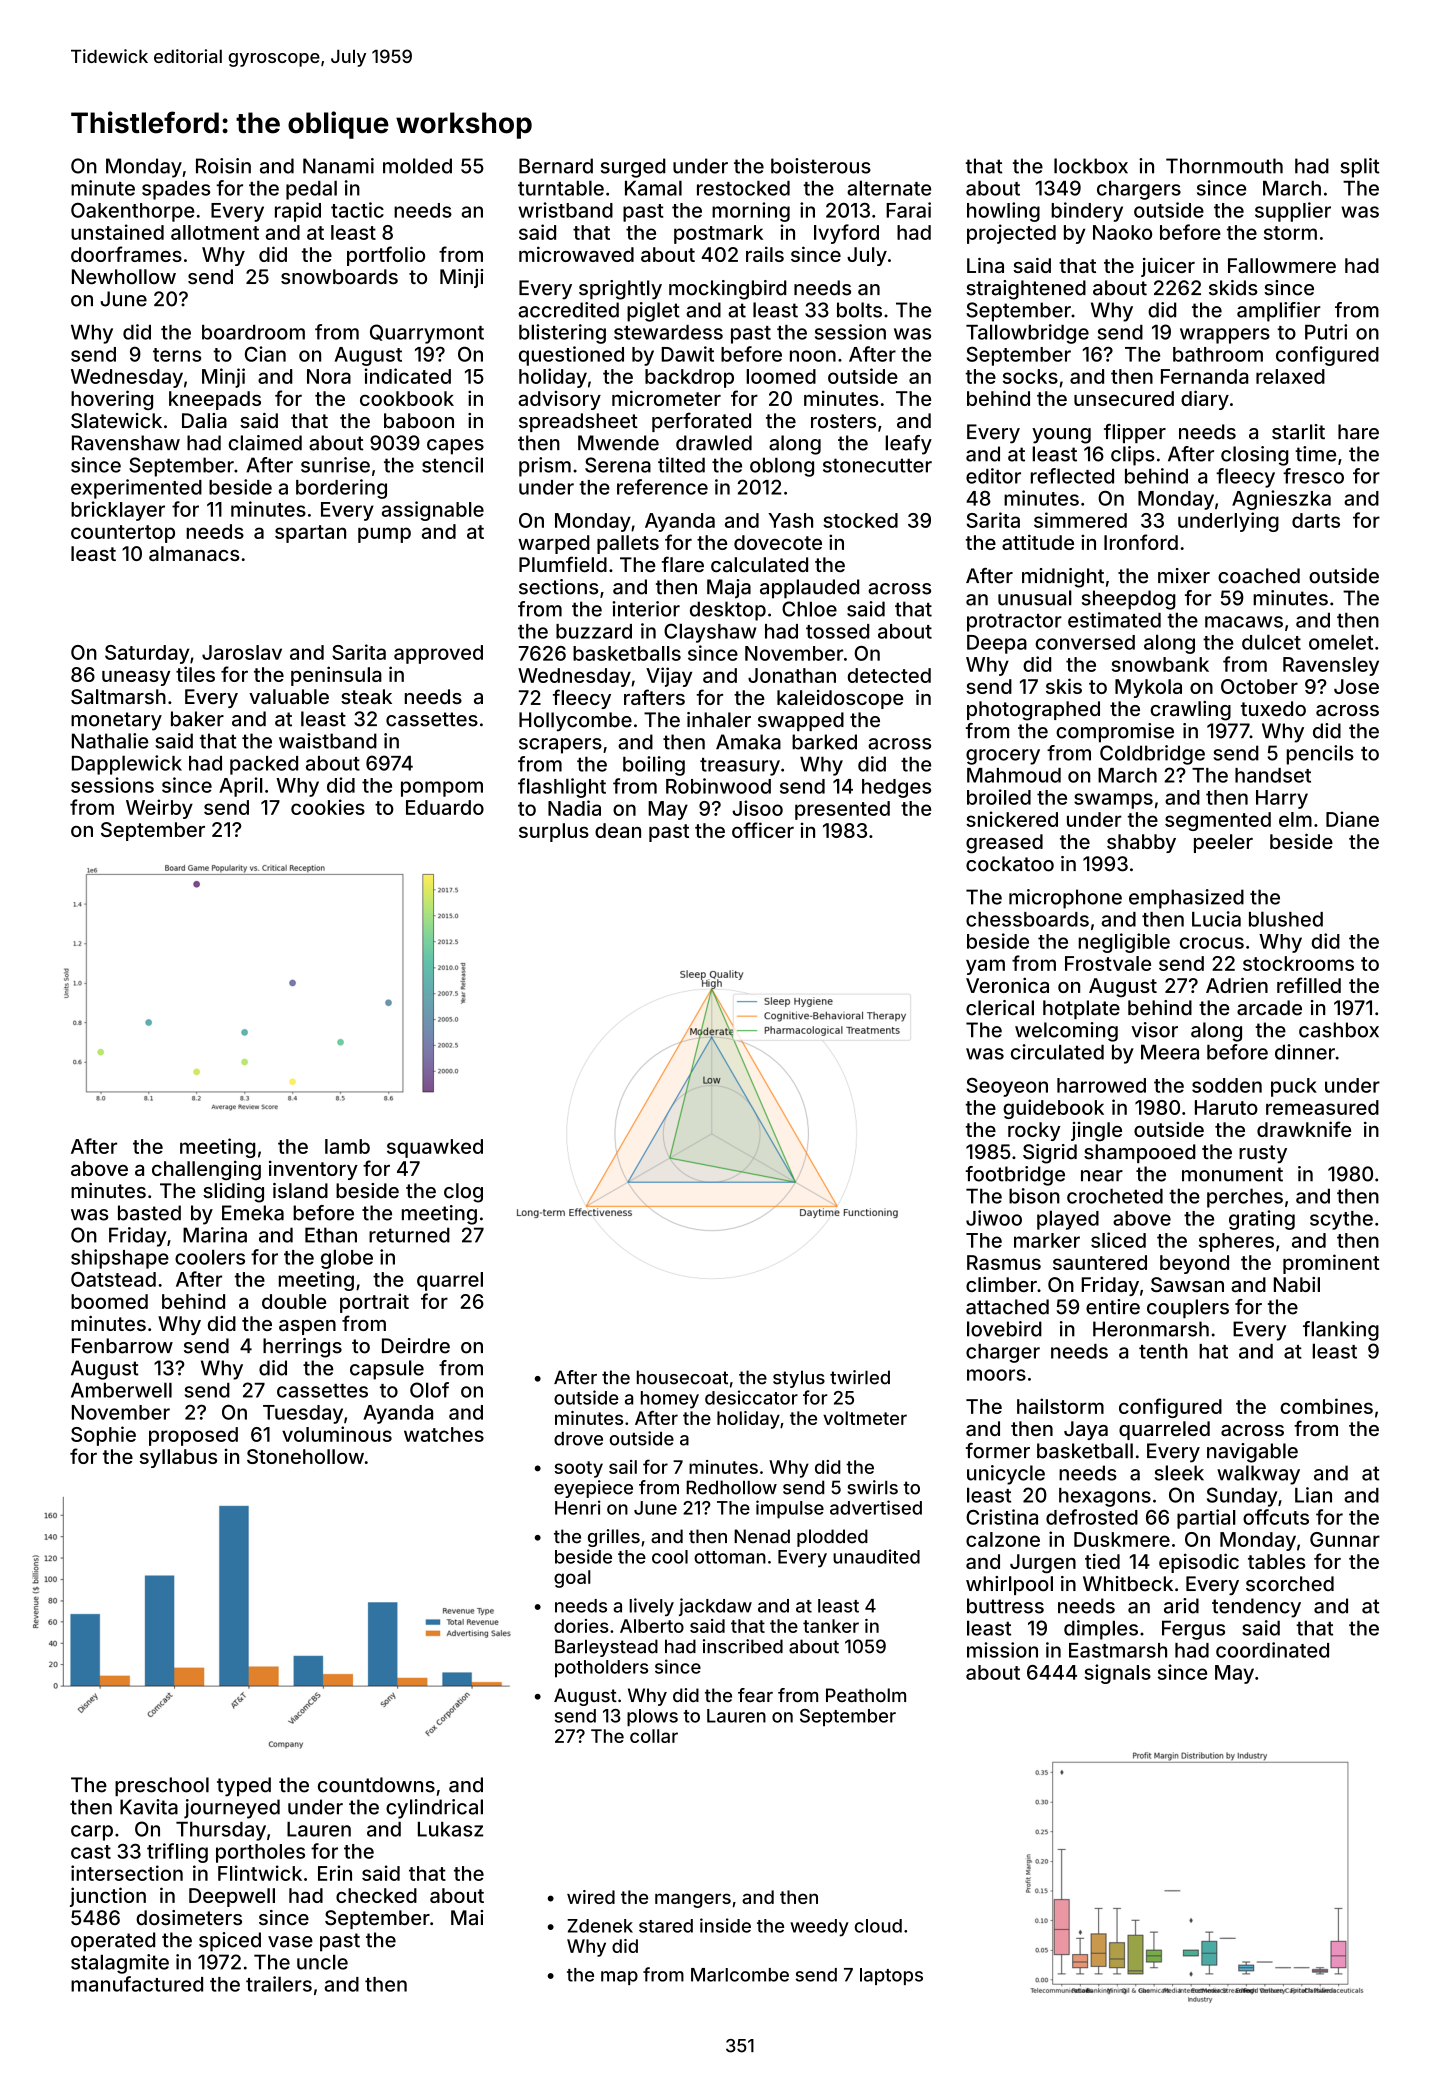  What do you see at coordinates (891, 1976) in the screenshot?
I see `laptops` at bounding box center [891, 1976].
